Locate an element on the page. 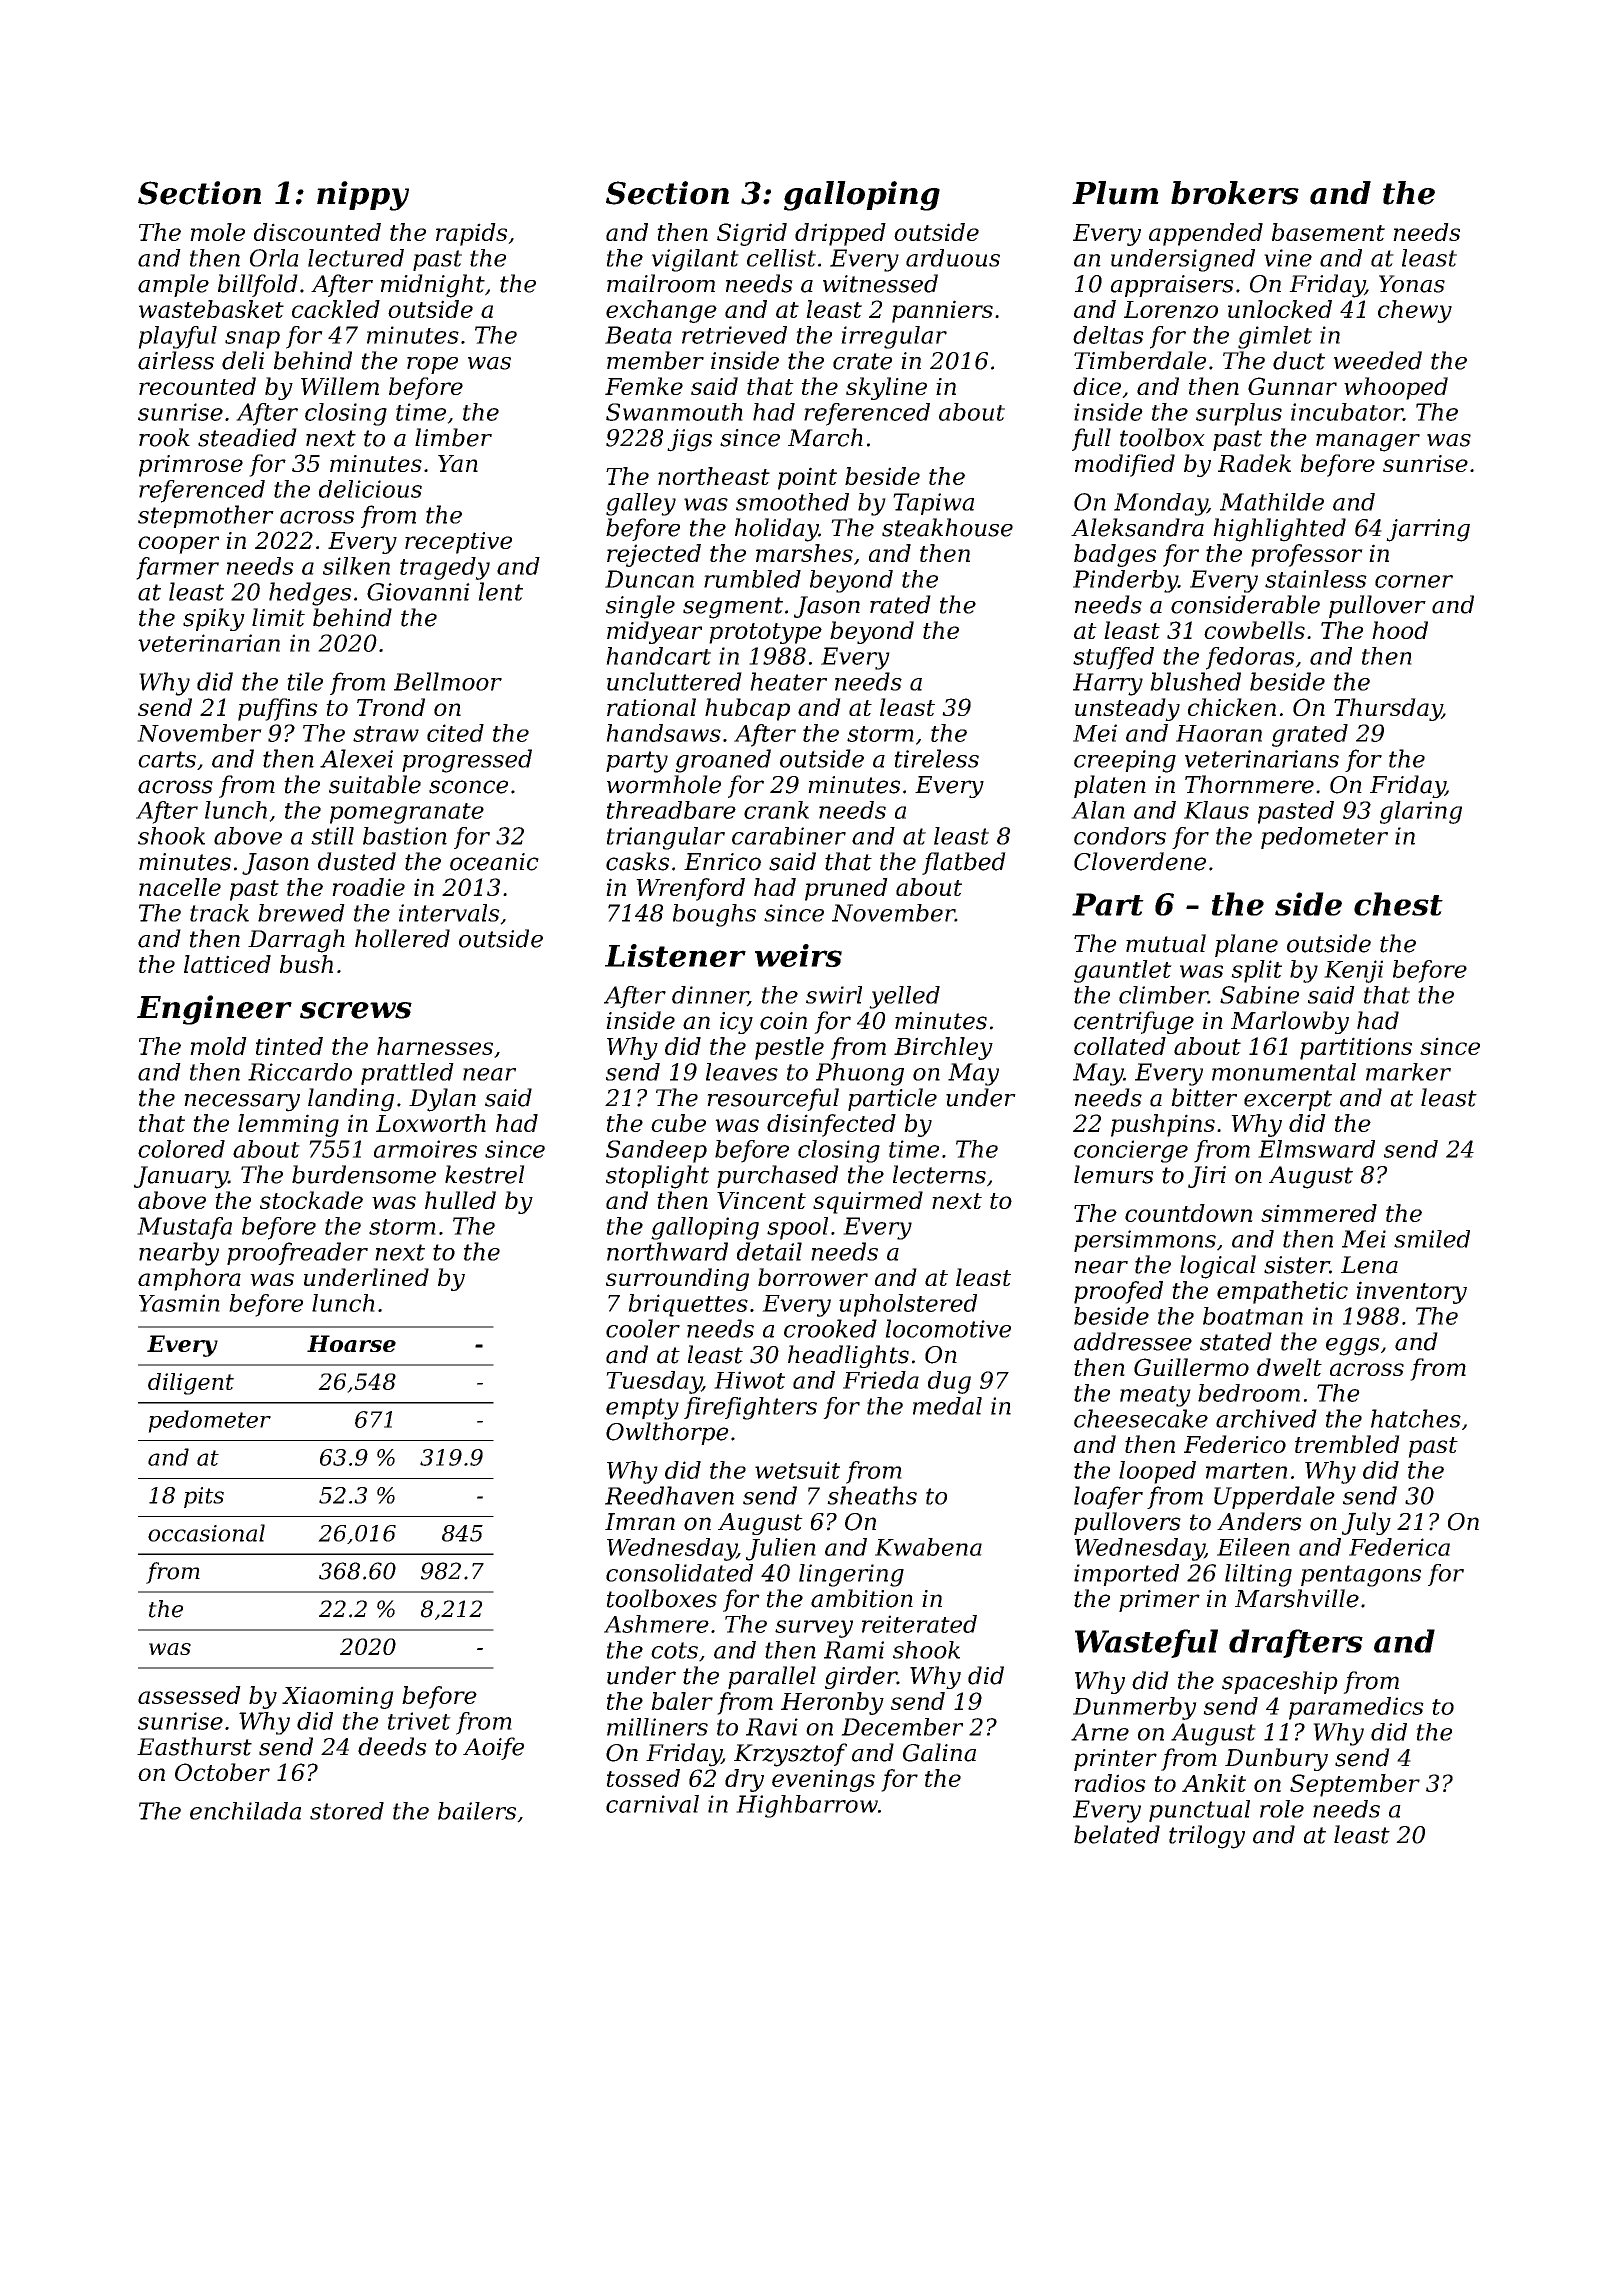 The width and height of the page is (1620, 2292). ample is located at coordinates (173, 285).
